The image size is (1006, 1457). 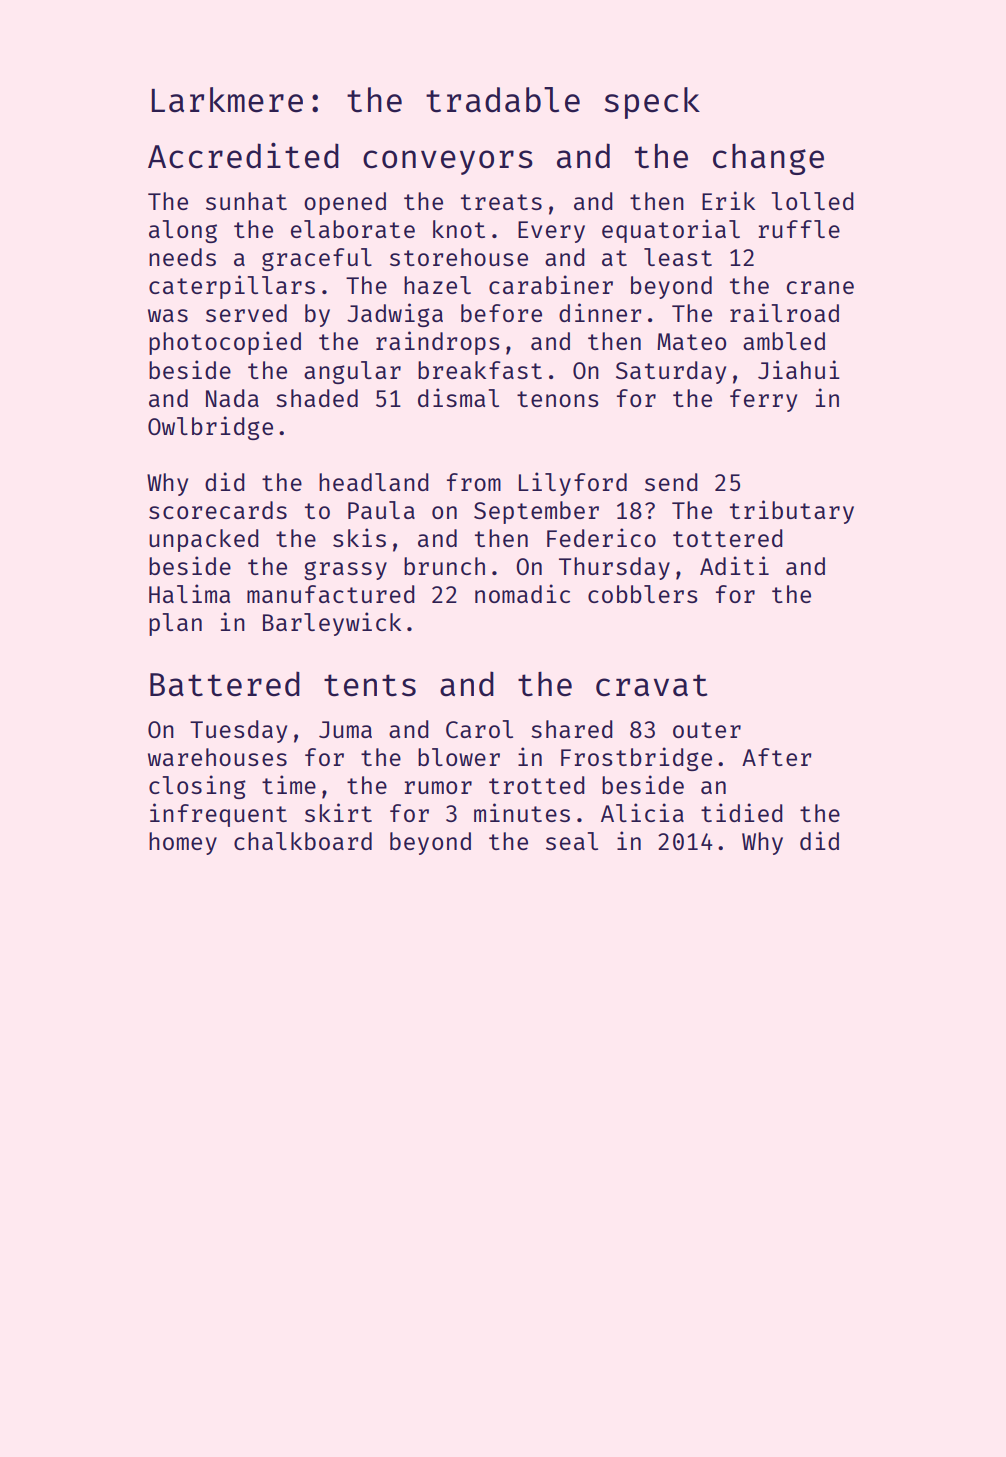 I want to click on chalkboard, so click(x=303, y=841).
